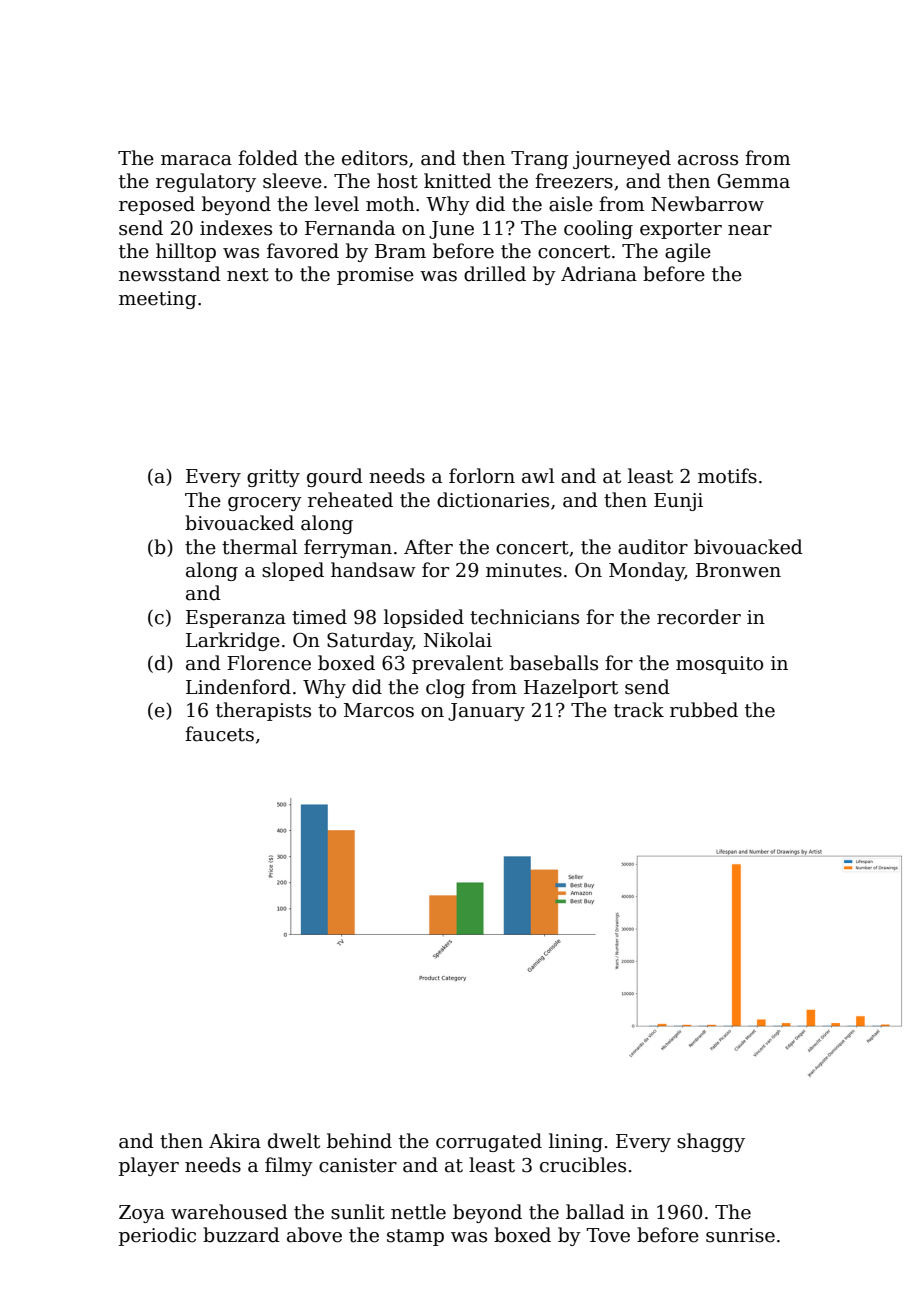 This screenshot has height=1314, width=924. What do you see at coordinates (727, 476) in the screenshot?
I see `motifs` at bounding box center [727, 476].
